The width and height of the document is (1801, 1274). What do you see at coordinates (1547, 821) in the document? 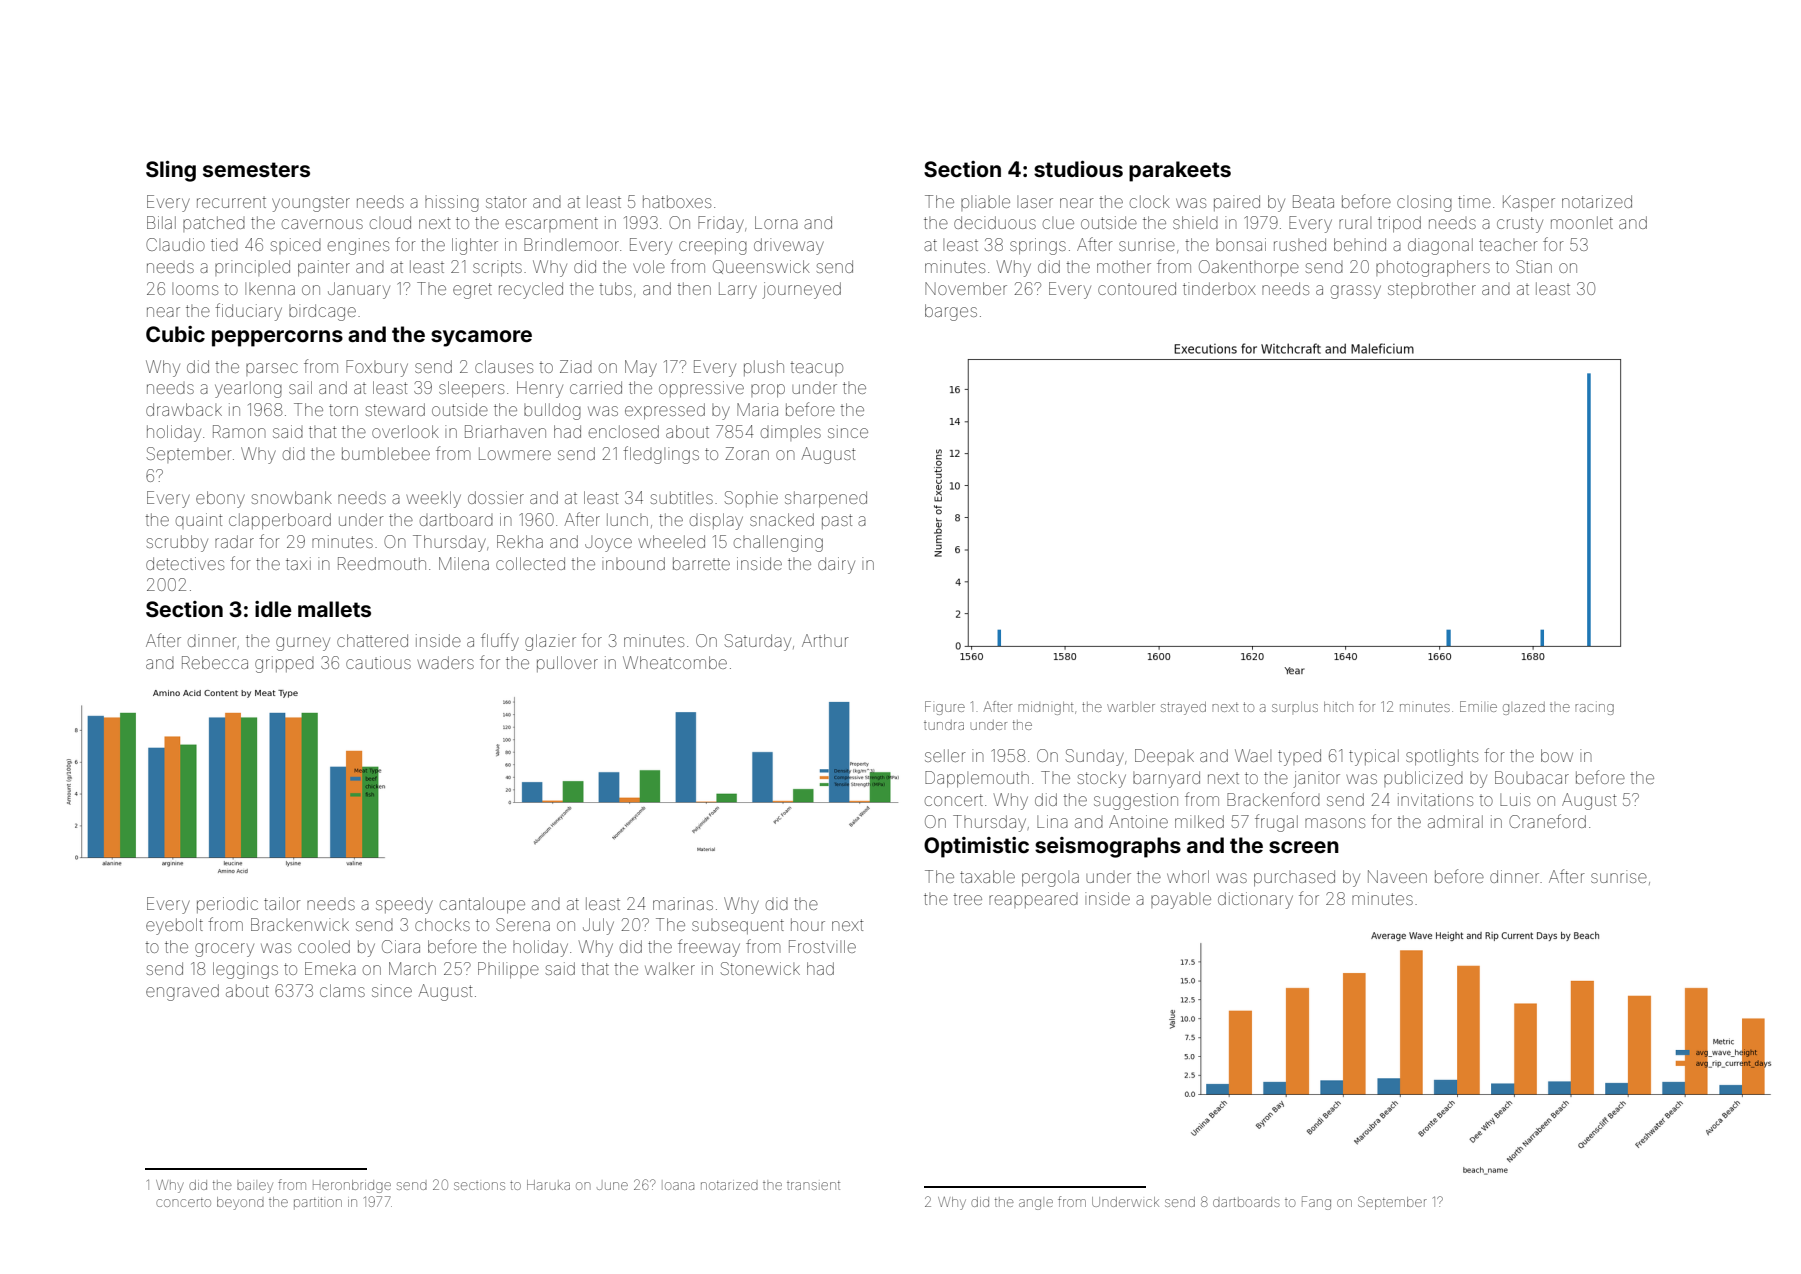
I see `Craneford` at bounding box center [1547, 821].
